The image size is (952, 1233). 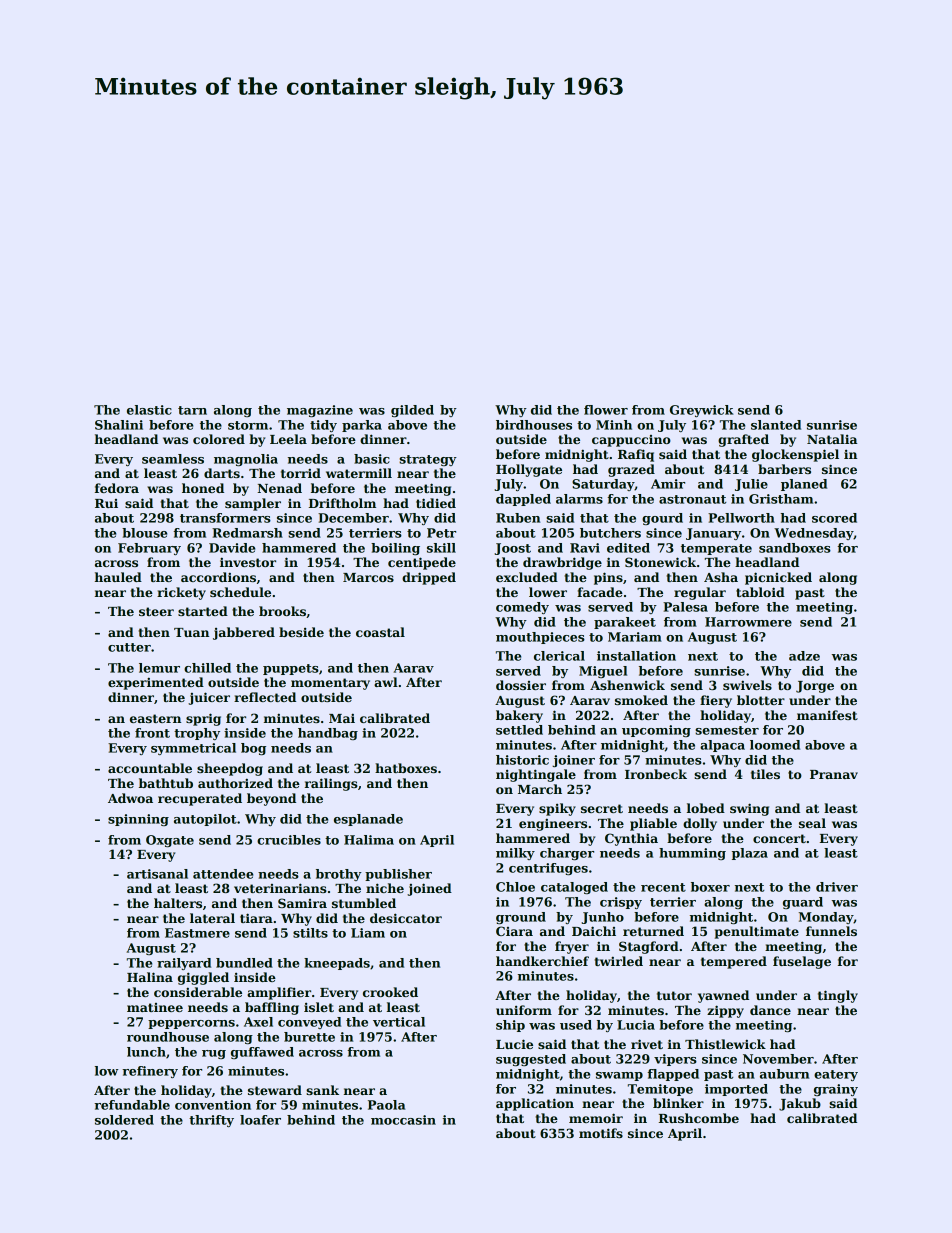 What do you see at coordinates (521, 918) in the image?
I see `ground` at bounding box center [521, 918].
